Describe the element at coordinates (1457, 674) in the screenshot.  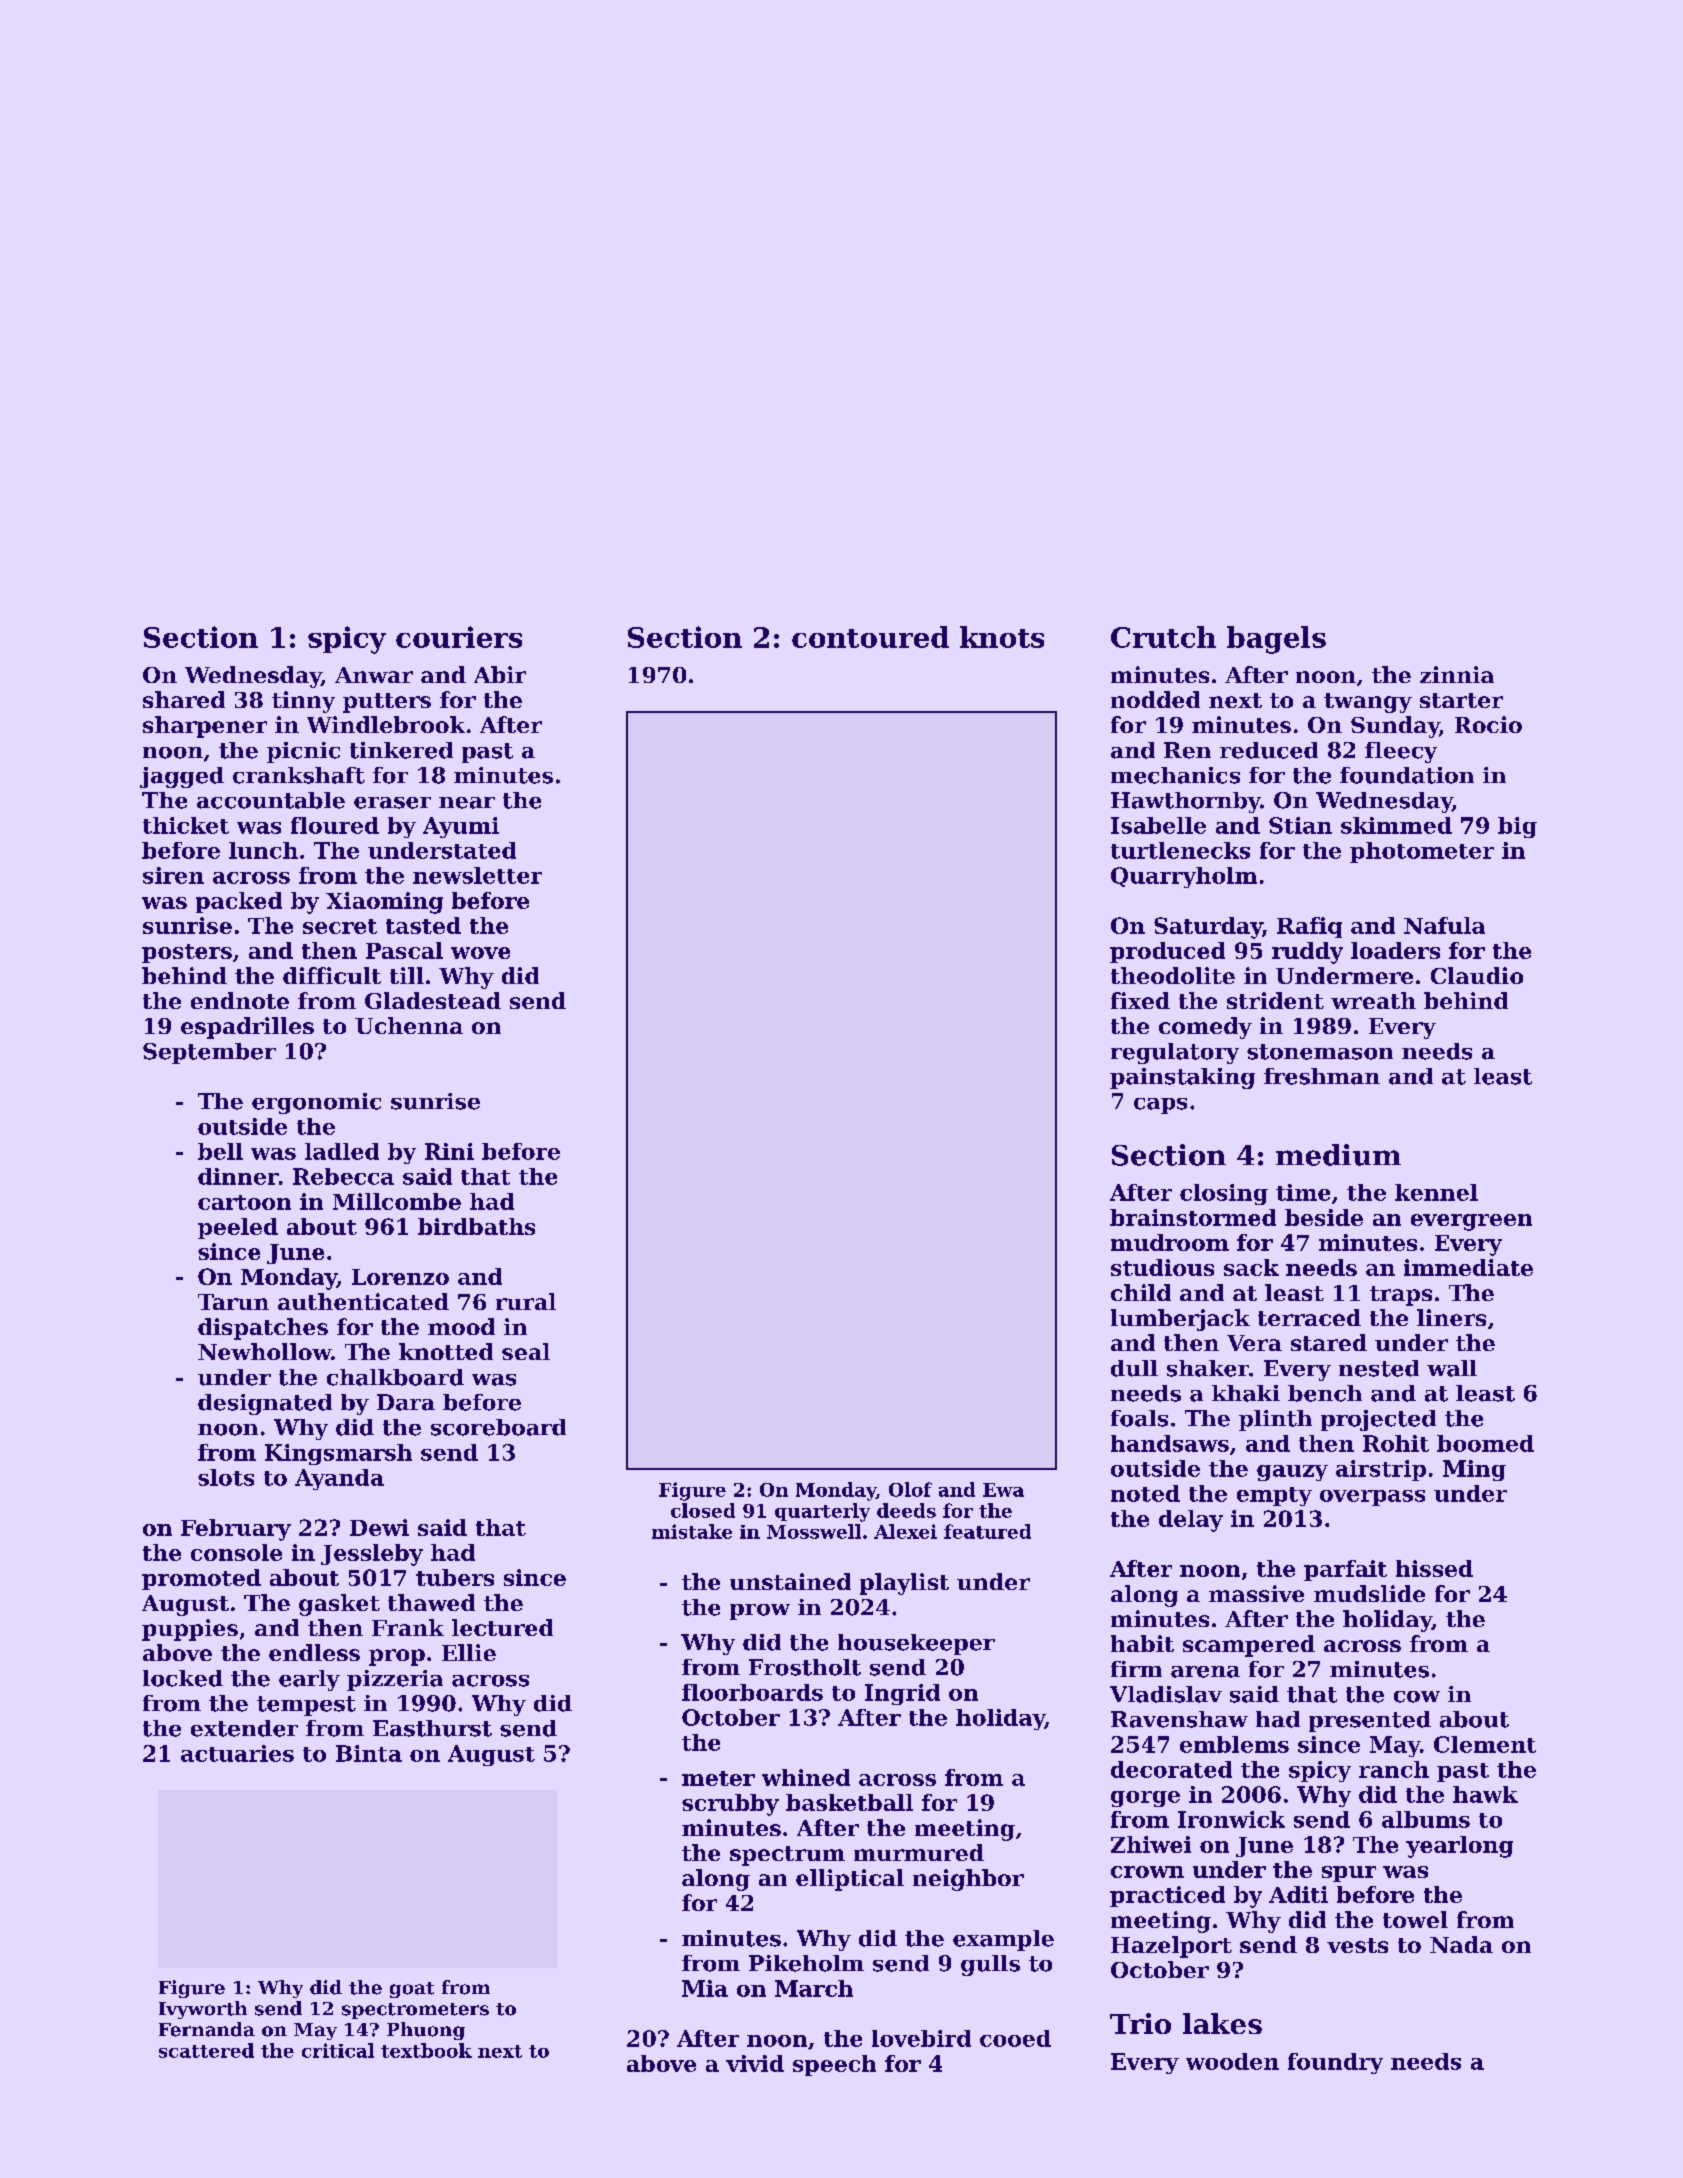
I see `zinnia` at that location.
